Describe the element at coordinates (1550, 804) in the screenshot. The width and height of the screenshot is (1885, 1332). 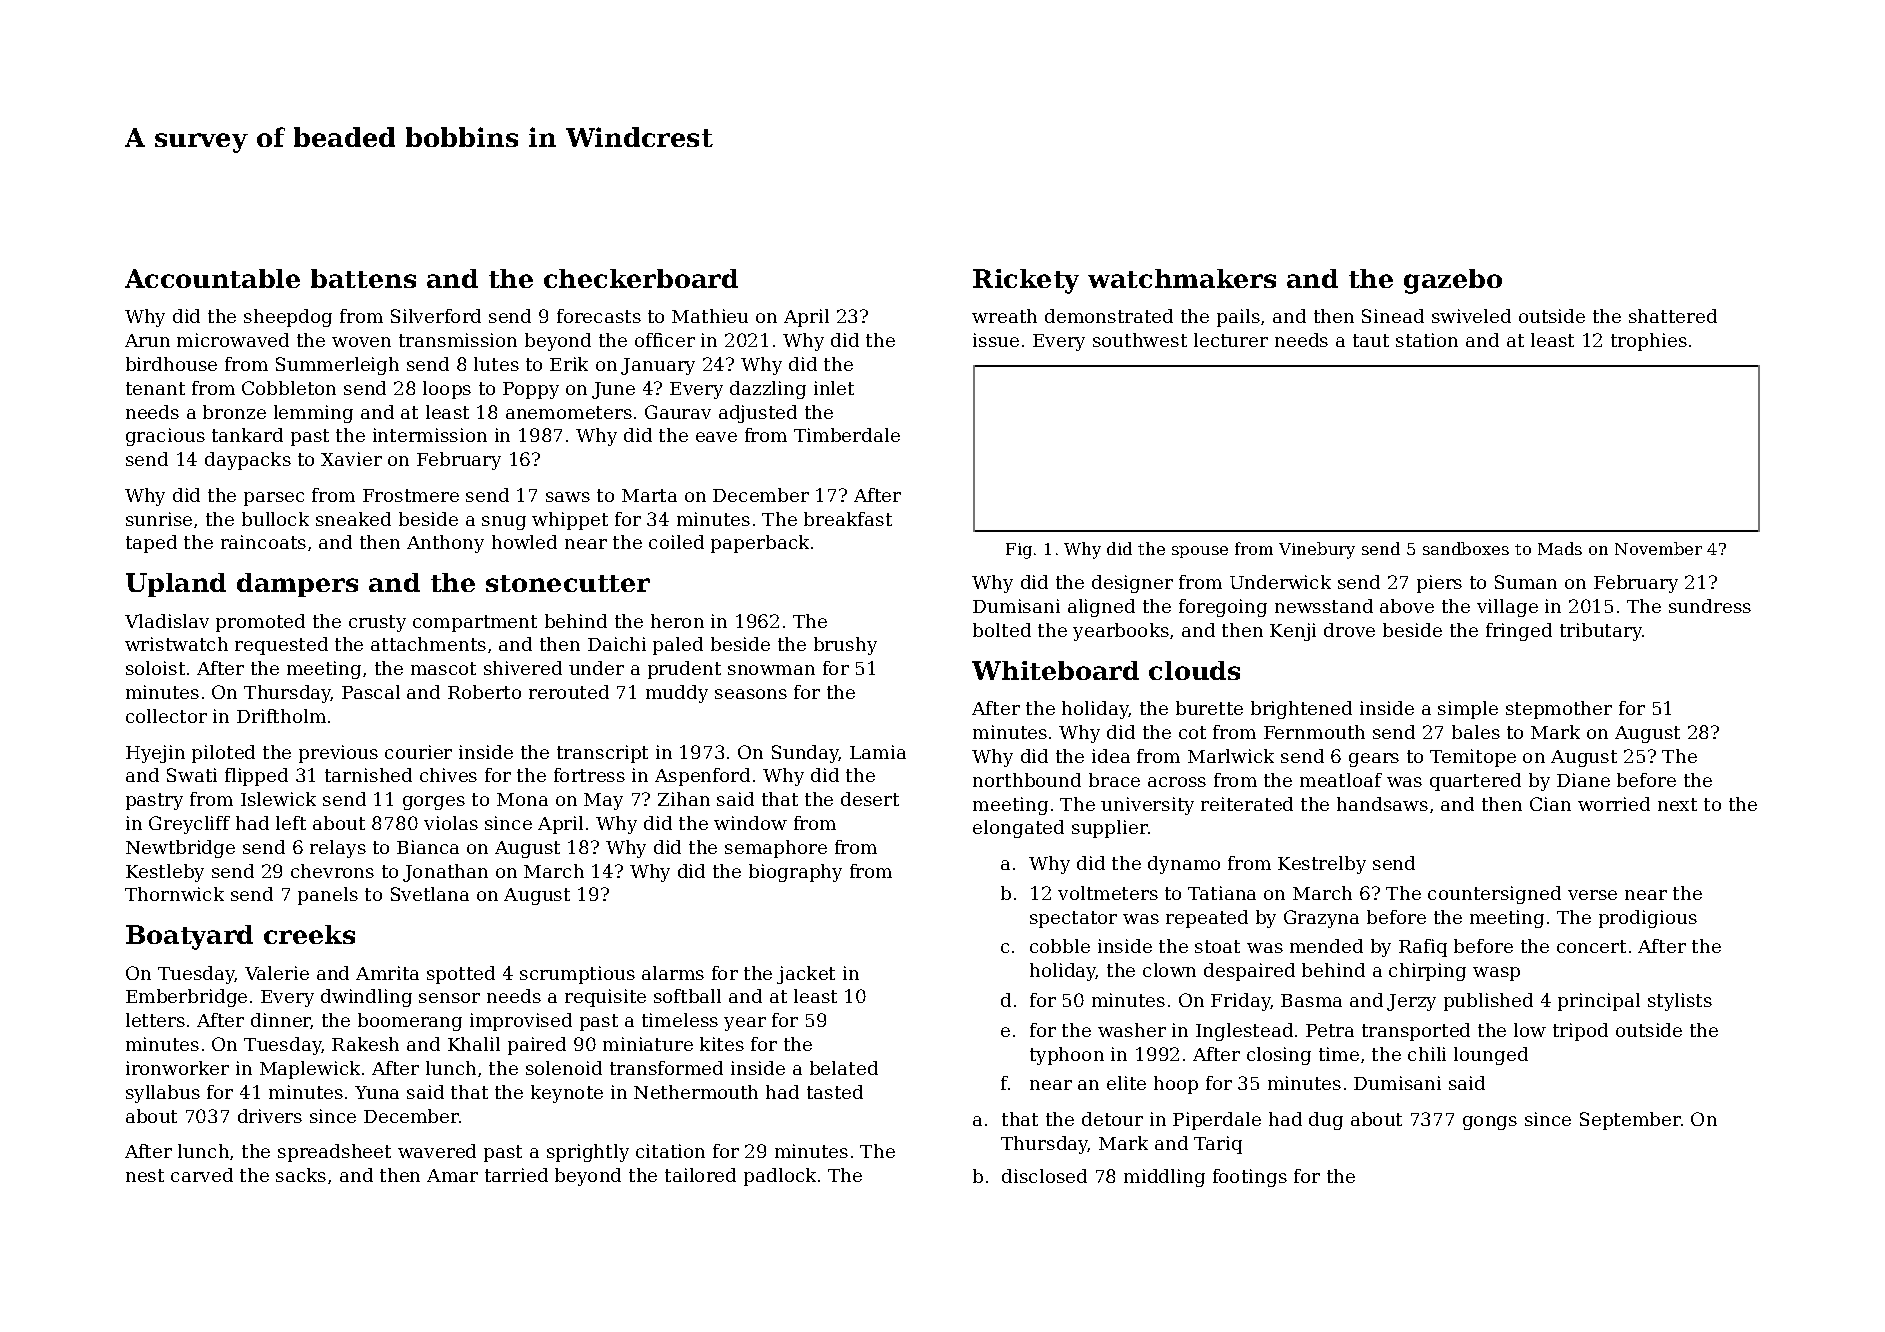
I see `Cian` at that location.
